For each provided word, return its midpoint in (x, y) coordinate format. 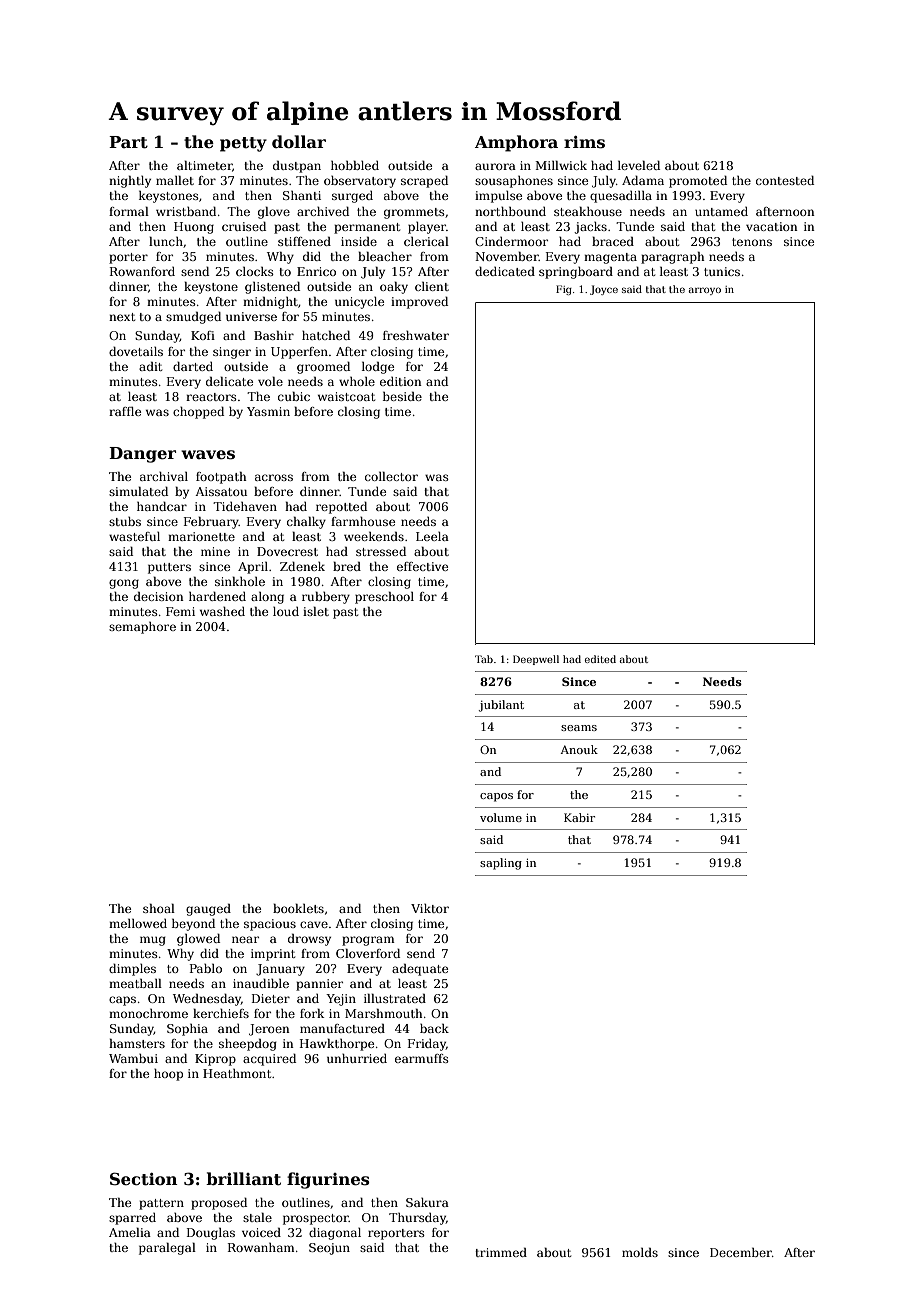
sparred (132, 1219)
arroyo (705, 291)
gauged (208, 910)
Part (128, 142)
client (432, 286)
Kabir (579, 817)
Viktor (430, 908)
